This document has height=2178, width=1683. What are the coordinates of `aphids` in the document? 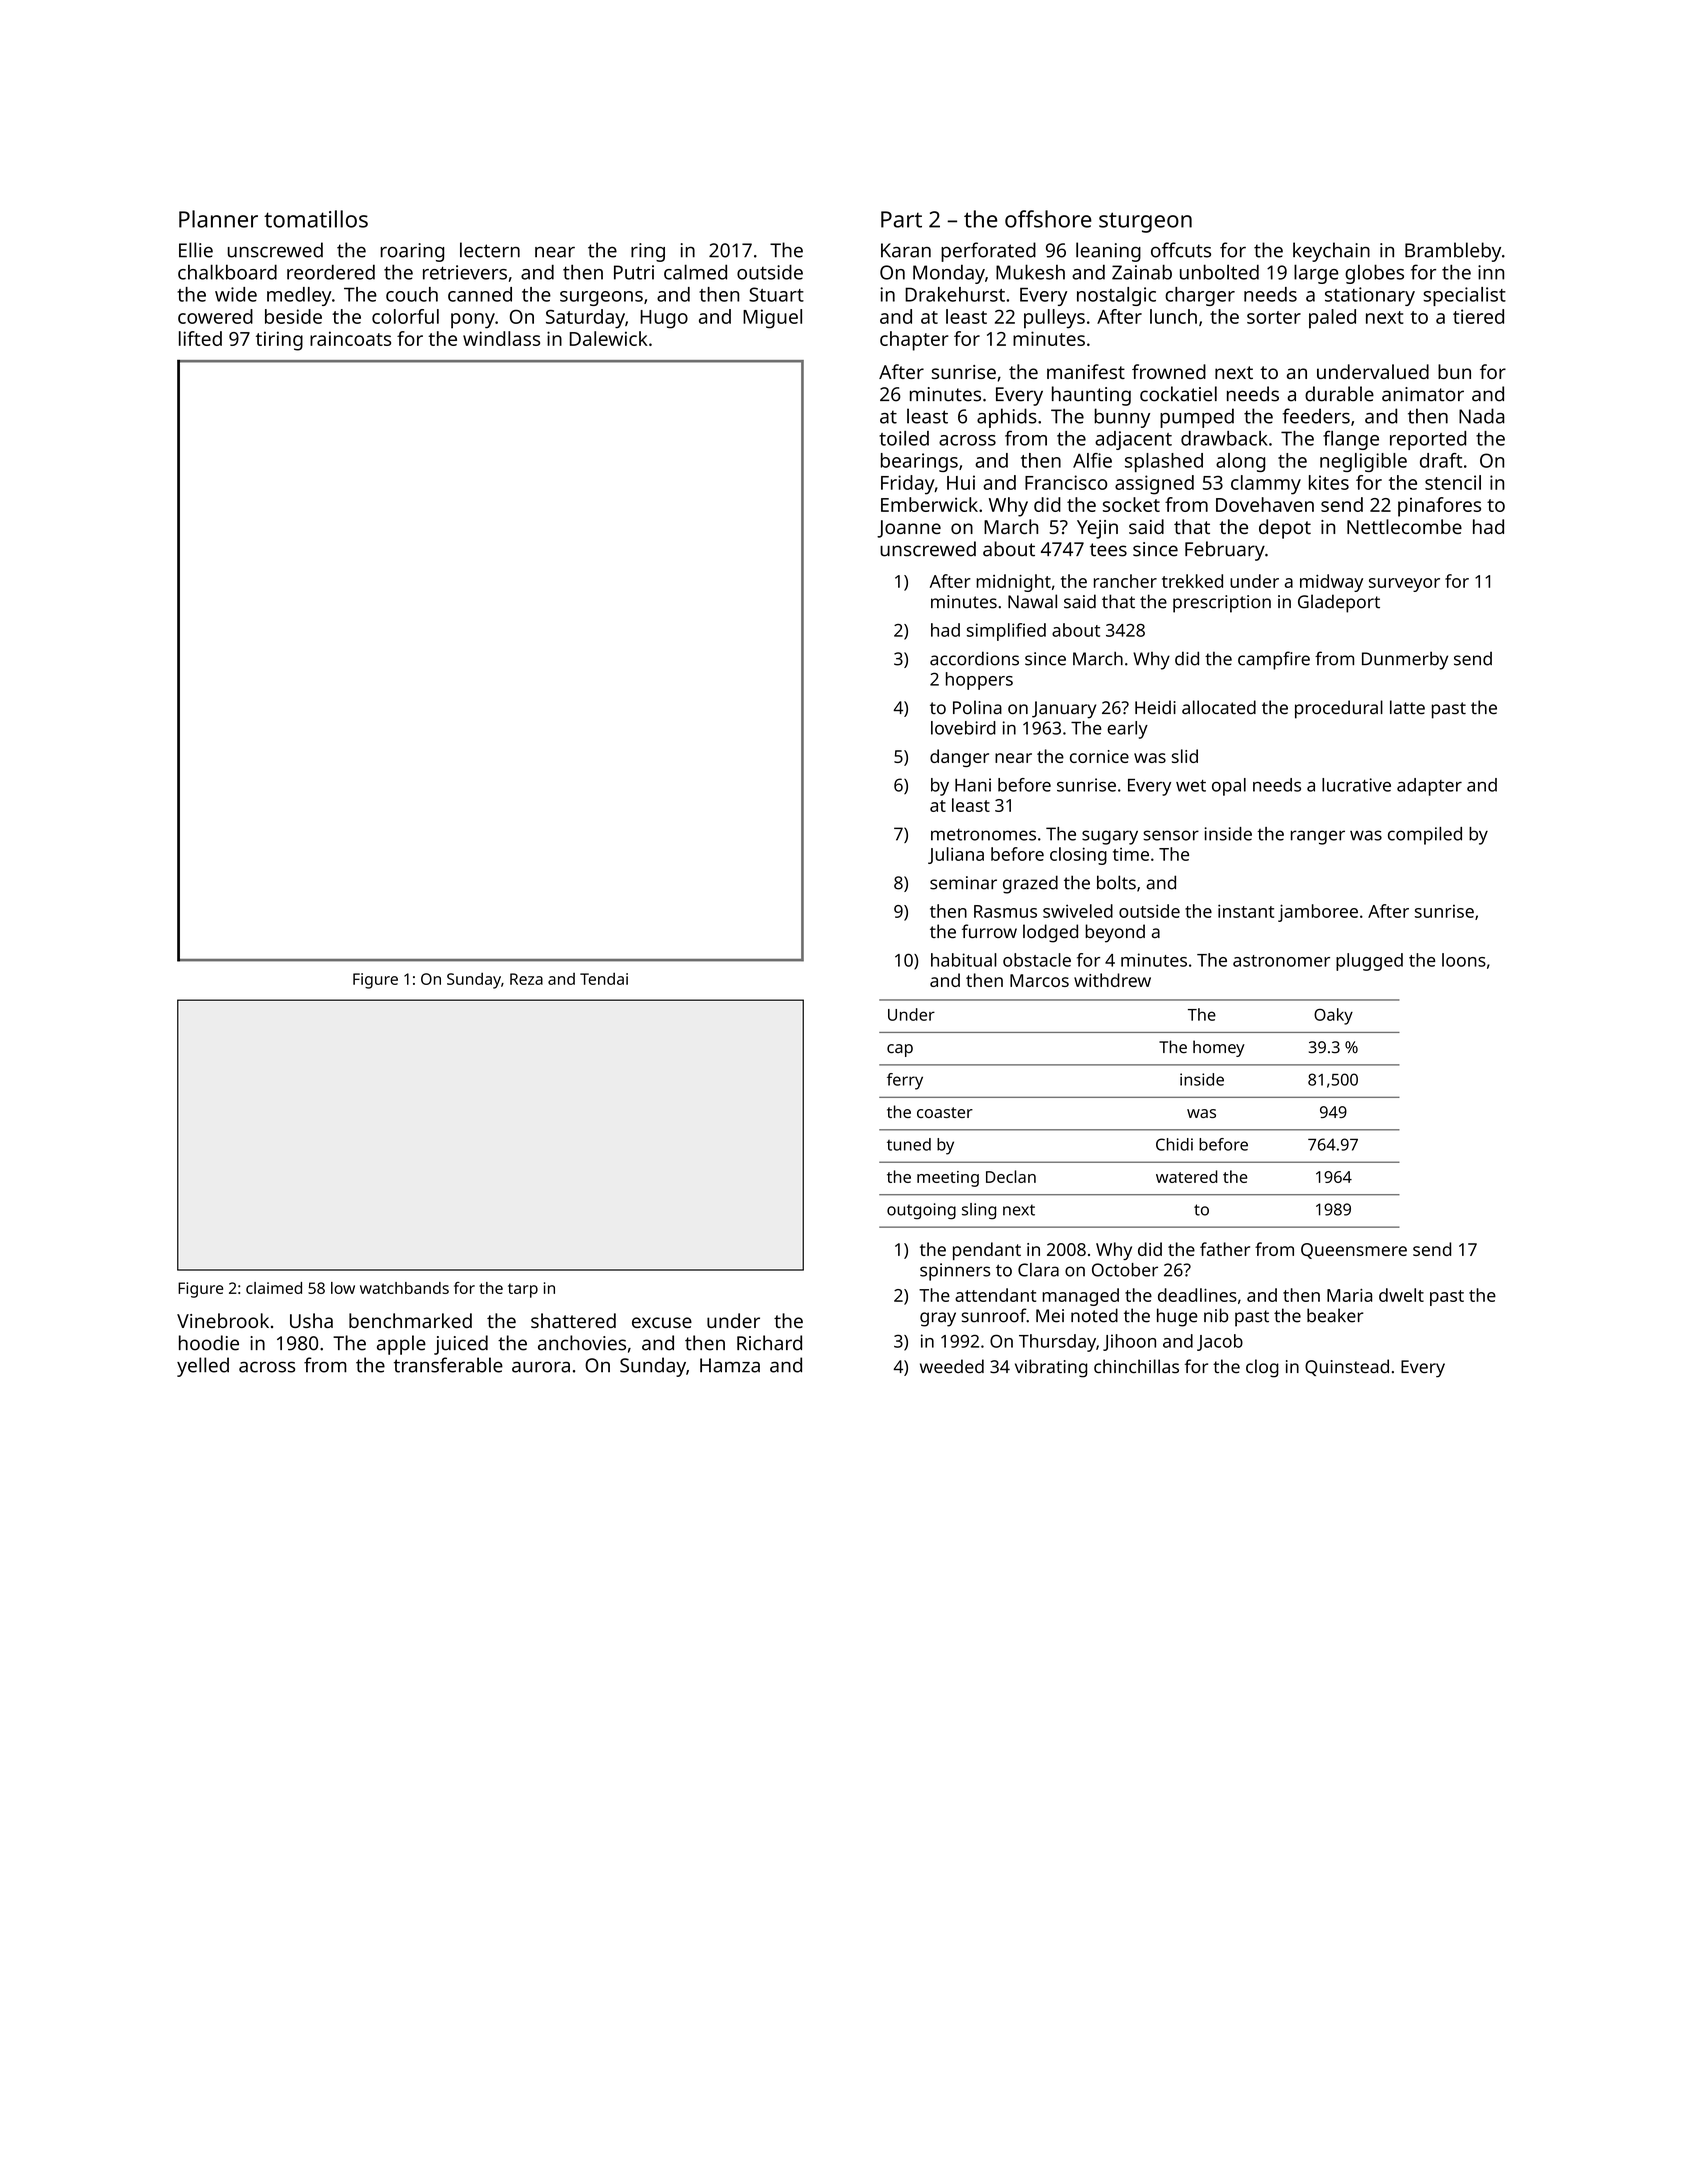 It's located at (1007, 418).
